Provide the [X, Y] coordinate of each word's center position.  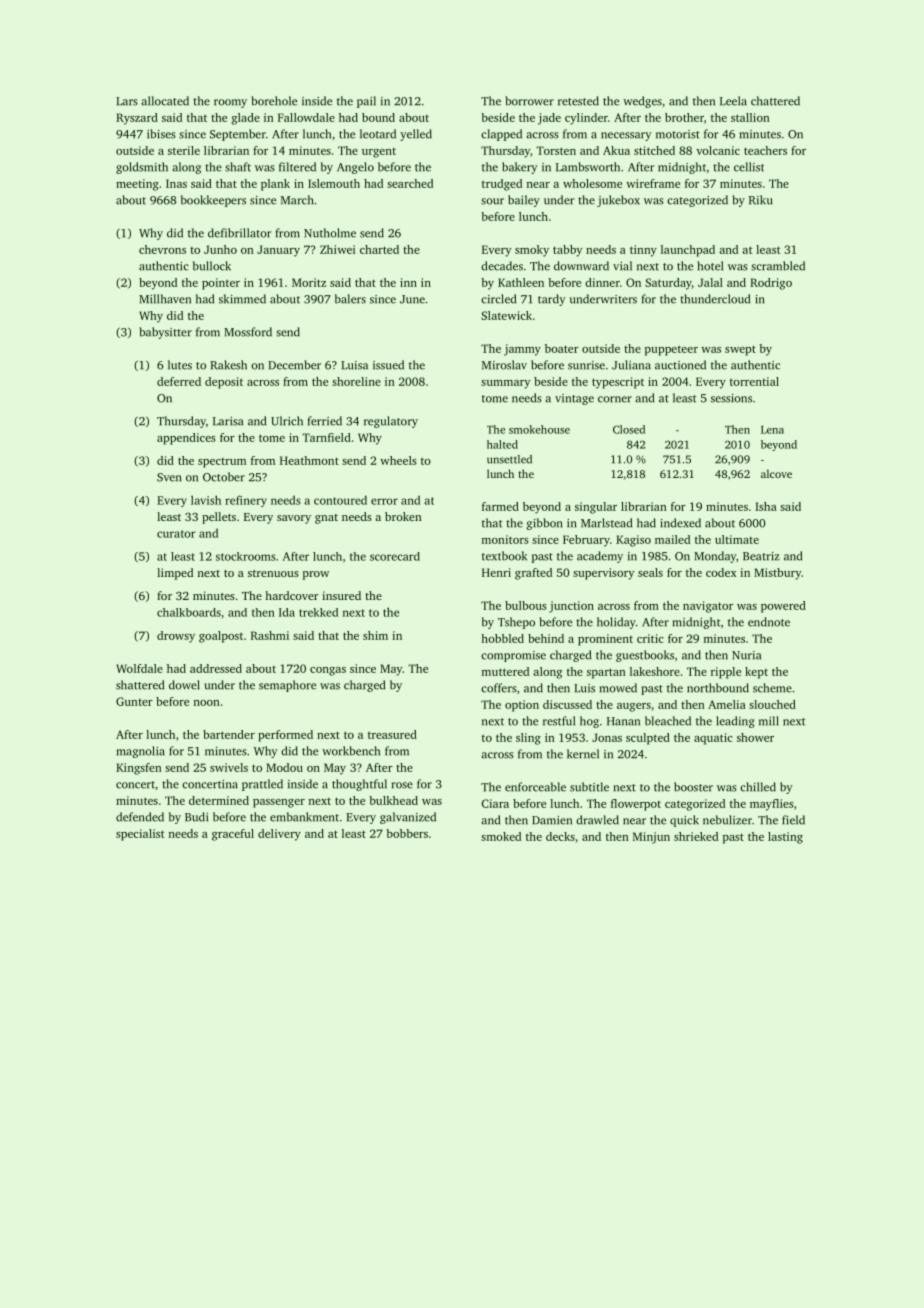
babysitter [166, 333]
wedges [642, 102]
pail [366, 102]
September [238, 135]
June [412, 299]
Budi [196, 817]
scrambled [778, 266]
